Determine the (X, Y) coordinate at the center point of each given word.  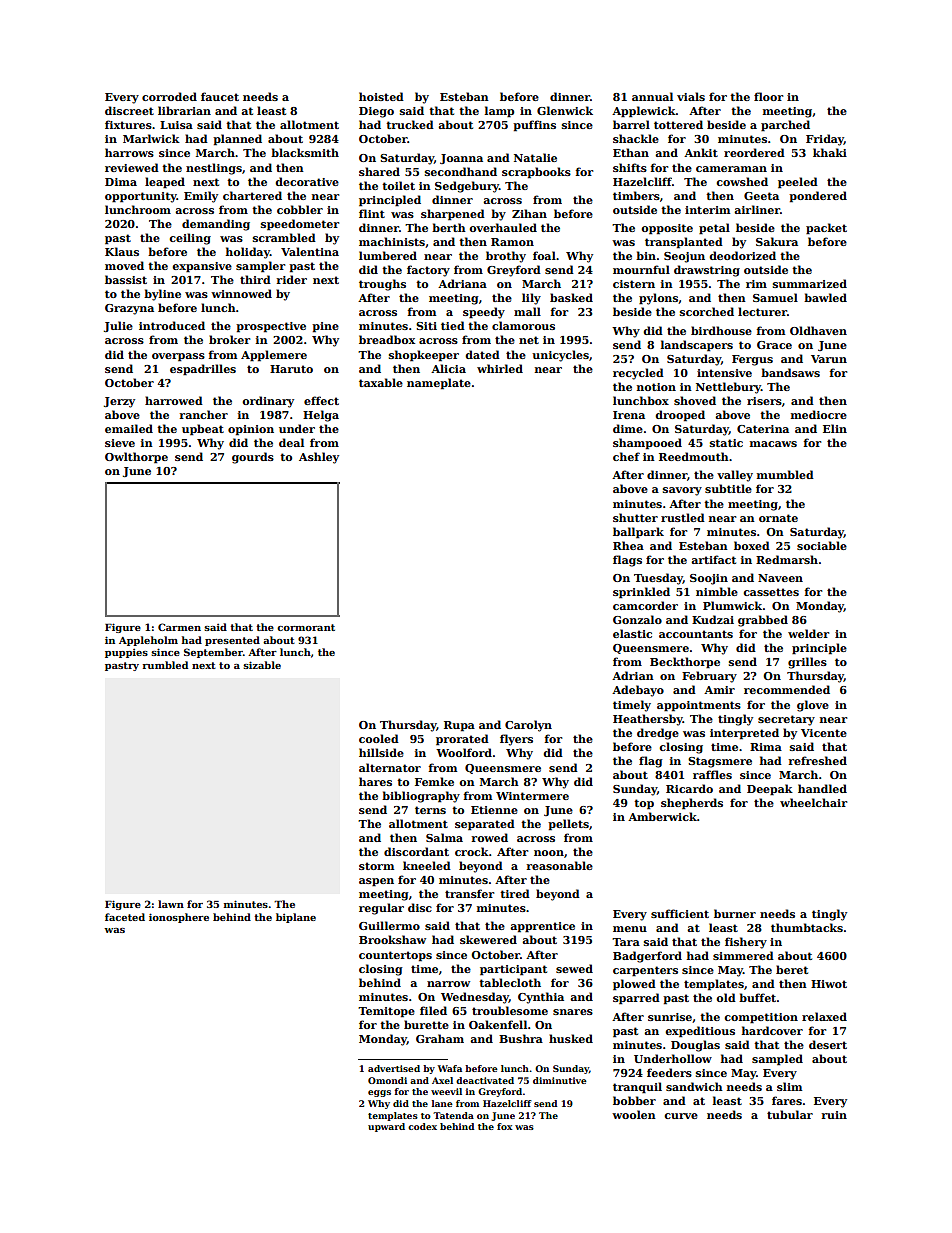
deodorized (742, 255)
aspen (376, 882)
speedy (484, 313)
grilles (807, 663)
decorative (307, 181)
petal (714, 229)
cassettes (771, 592)
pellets (568, 825)
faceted (125, 917)
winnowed (241, 293)
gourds (253, 458)
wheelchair (813, 802)
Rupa (459, 726)
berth (449, 227)
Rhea (628, 545)
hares (375, 781)
